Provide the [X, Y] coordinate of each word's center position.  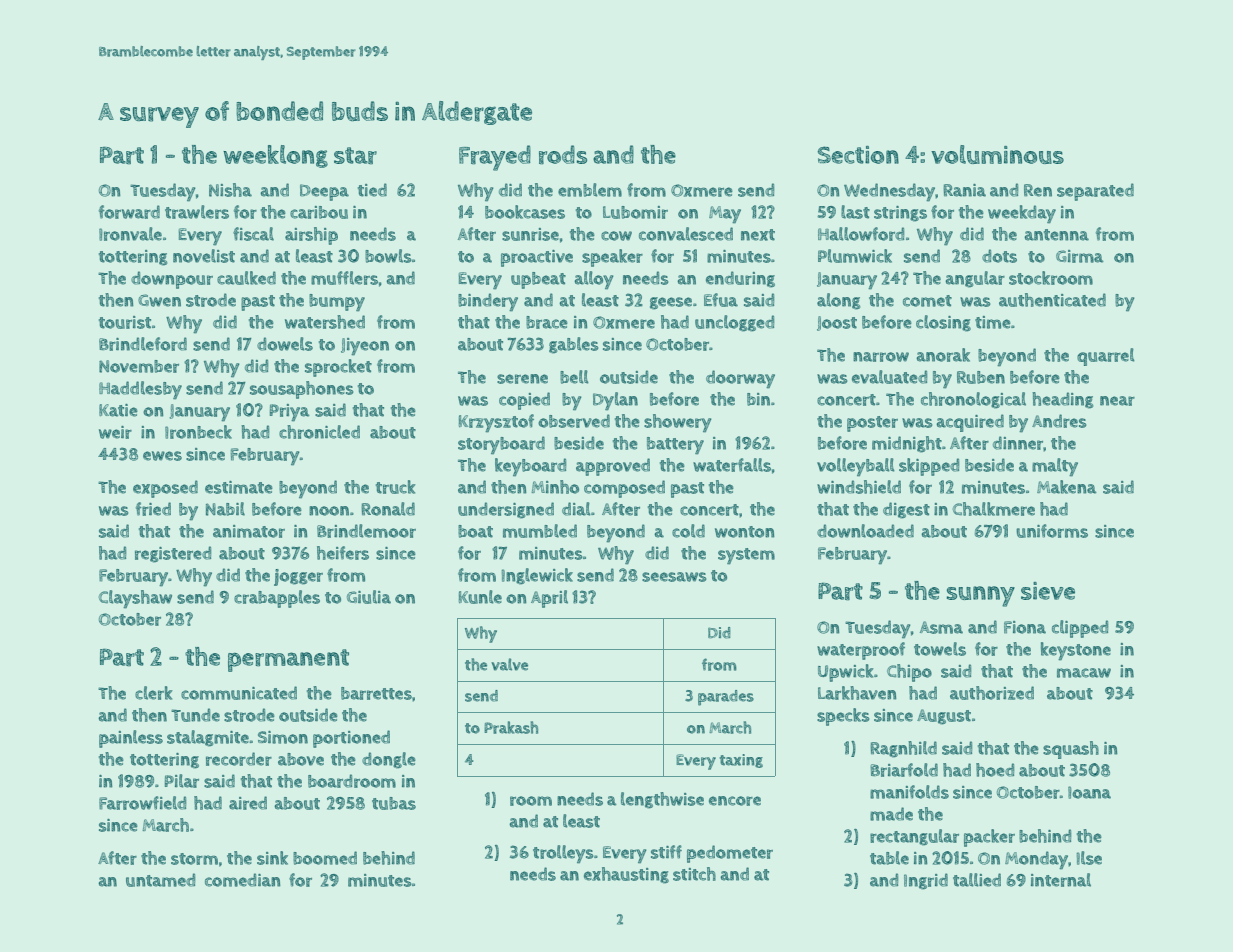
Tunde [195, 715]
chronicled [319, 432]
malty [1055, 467]
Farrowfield [142, 803]
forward [129, 212]
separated [1095, 192]
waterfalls [732, 465]
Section [858, 155]
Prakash [511, 727]
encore [735, 801]
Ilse [1089, 858]
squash [1071, 750]
